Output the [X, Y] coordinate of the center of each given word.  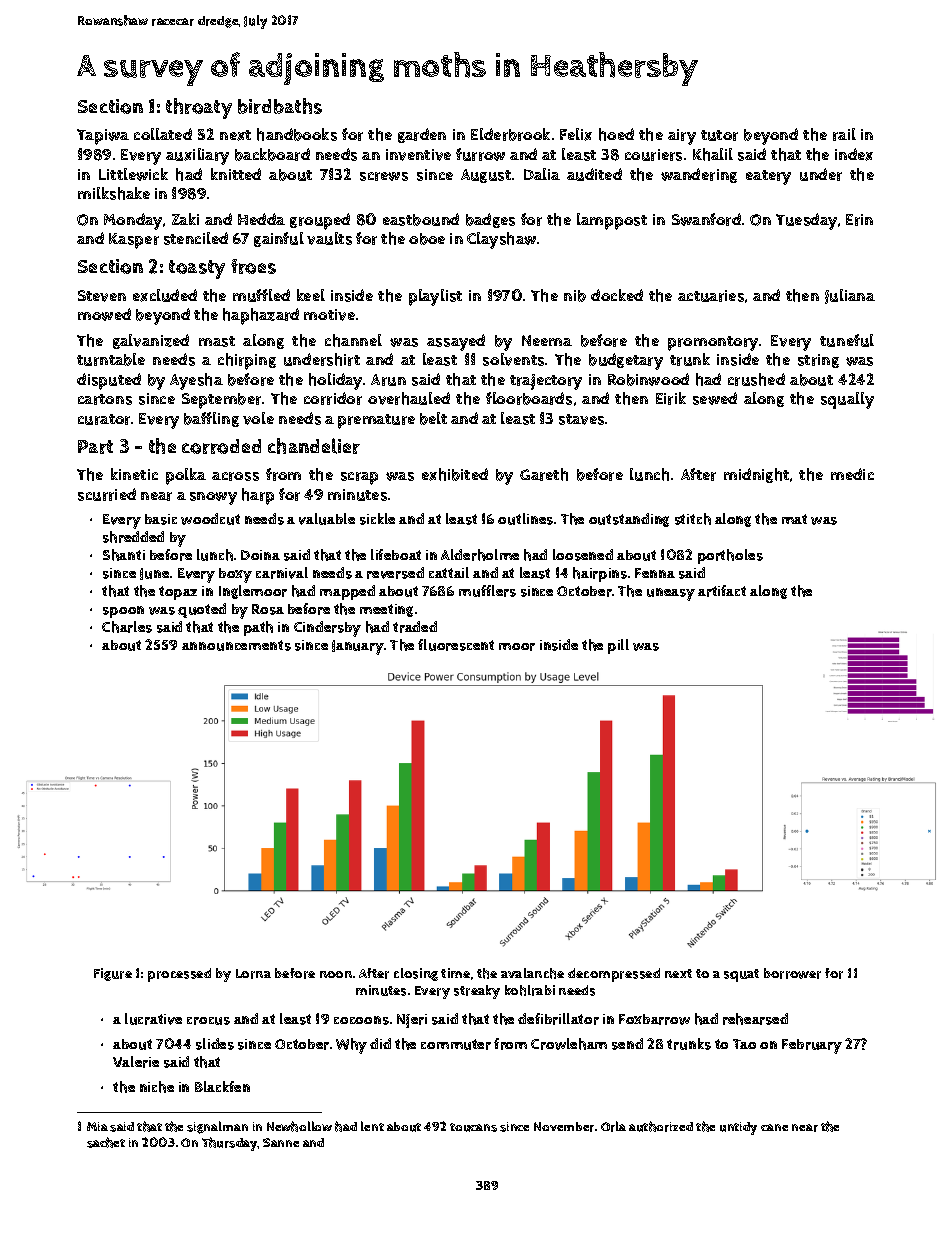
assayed [456, 342]
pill [618, 646]
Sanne [281, 1142]
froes [253, 266]
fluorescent [456, 645]
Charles [127, 627]
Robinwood [648, 379]
